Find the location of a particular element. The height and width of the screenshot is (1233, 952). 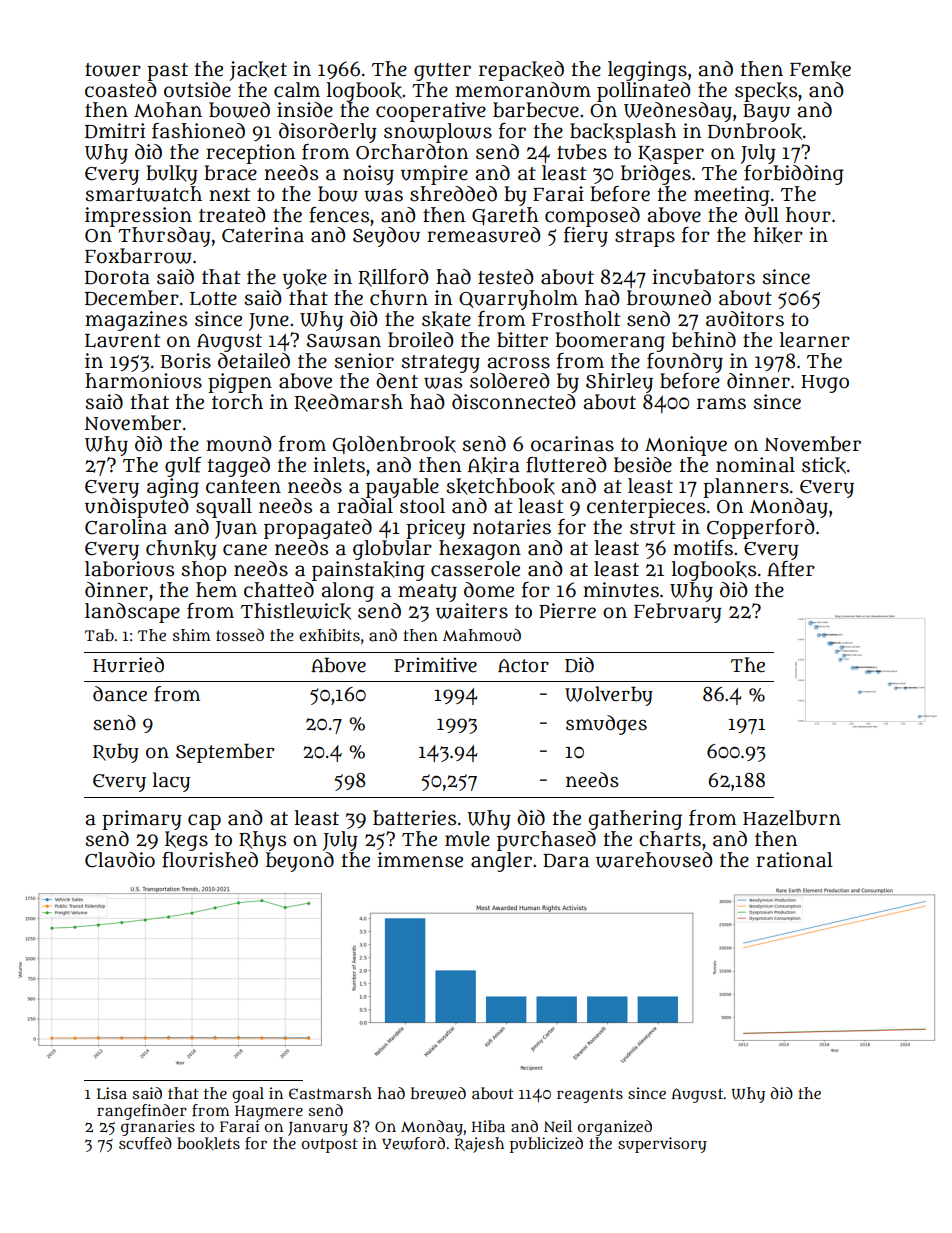

scuffed is located at coordinates (145, 1143).
